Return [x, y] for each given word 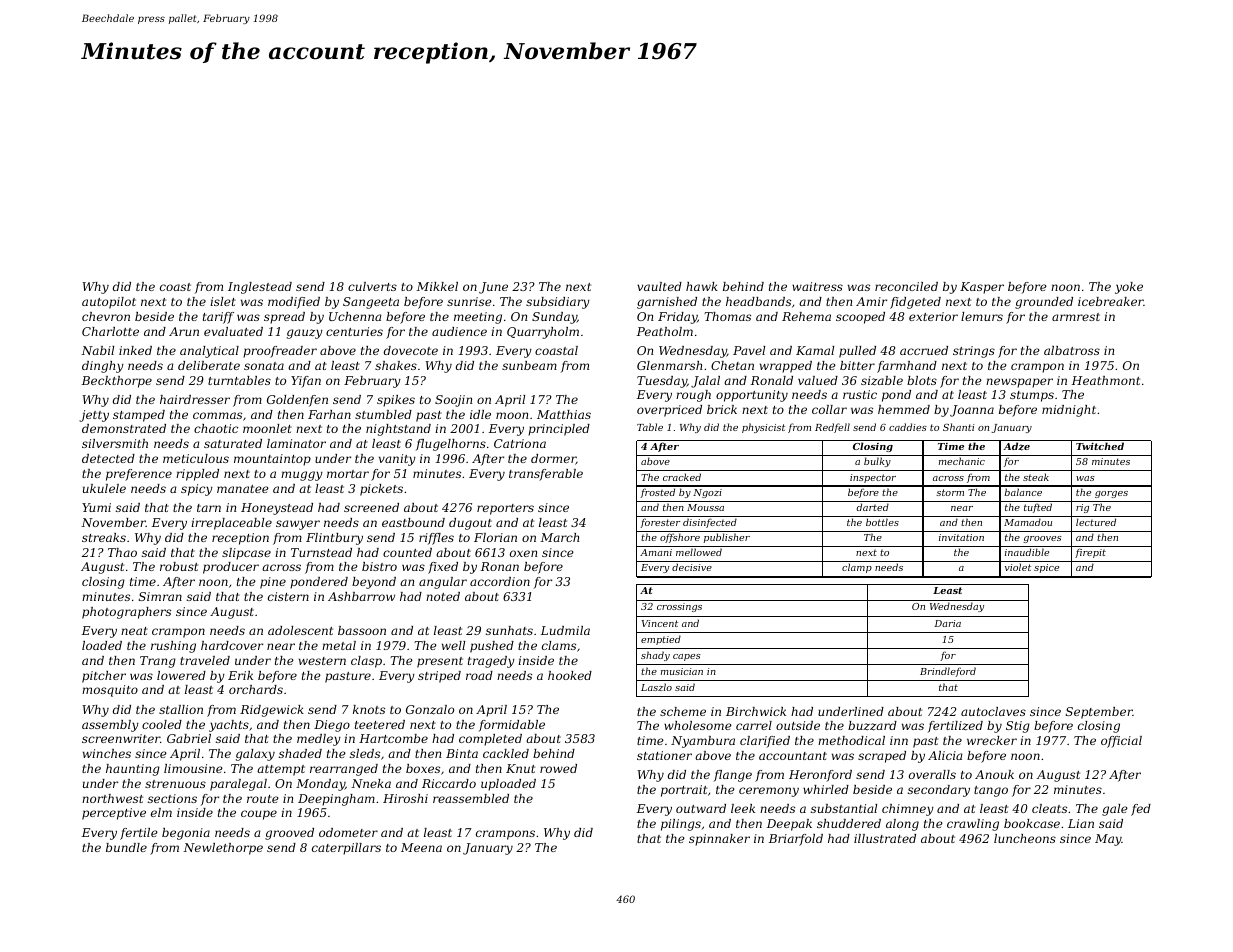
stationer [664, 755]
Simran [160, 596]
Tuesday [662, 382]
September [1099, 713]
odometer [348, 832]
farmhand [907, 367]
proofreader [280, 352]
